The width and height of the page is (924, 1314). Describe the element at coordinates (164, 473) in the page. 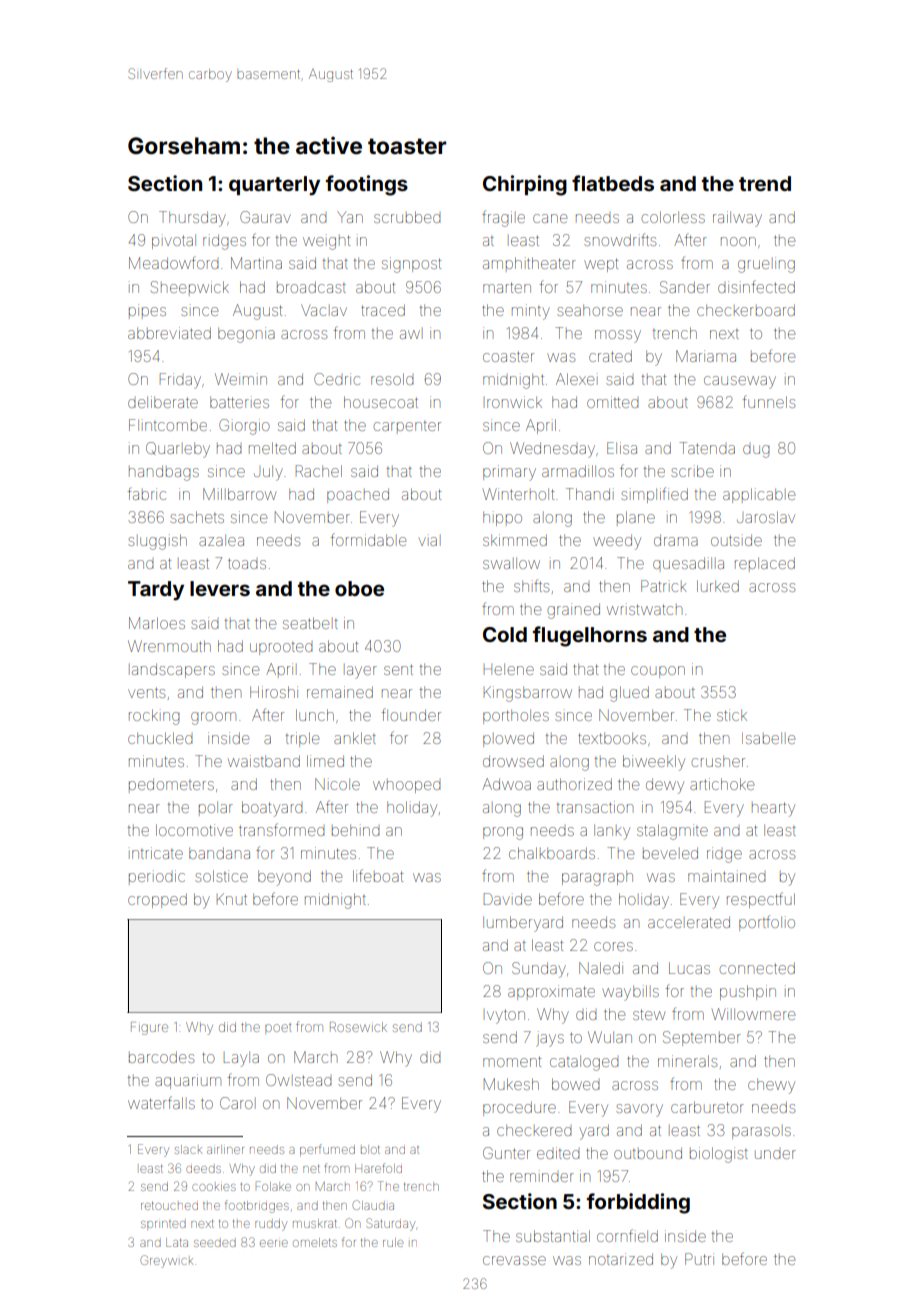

I see `handbags` at that location.
